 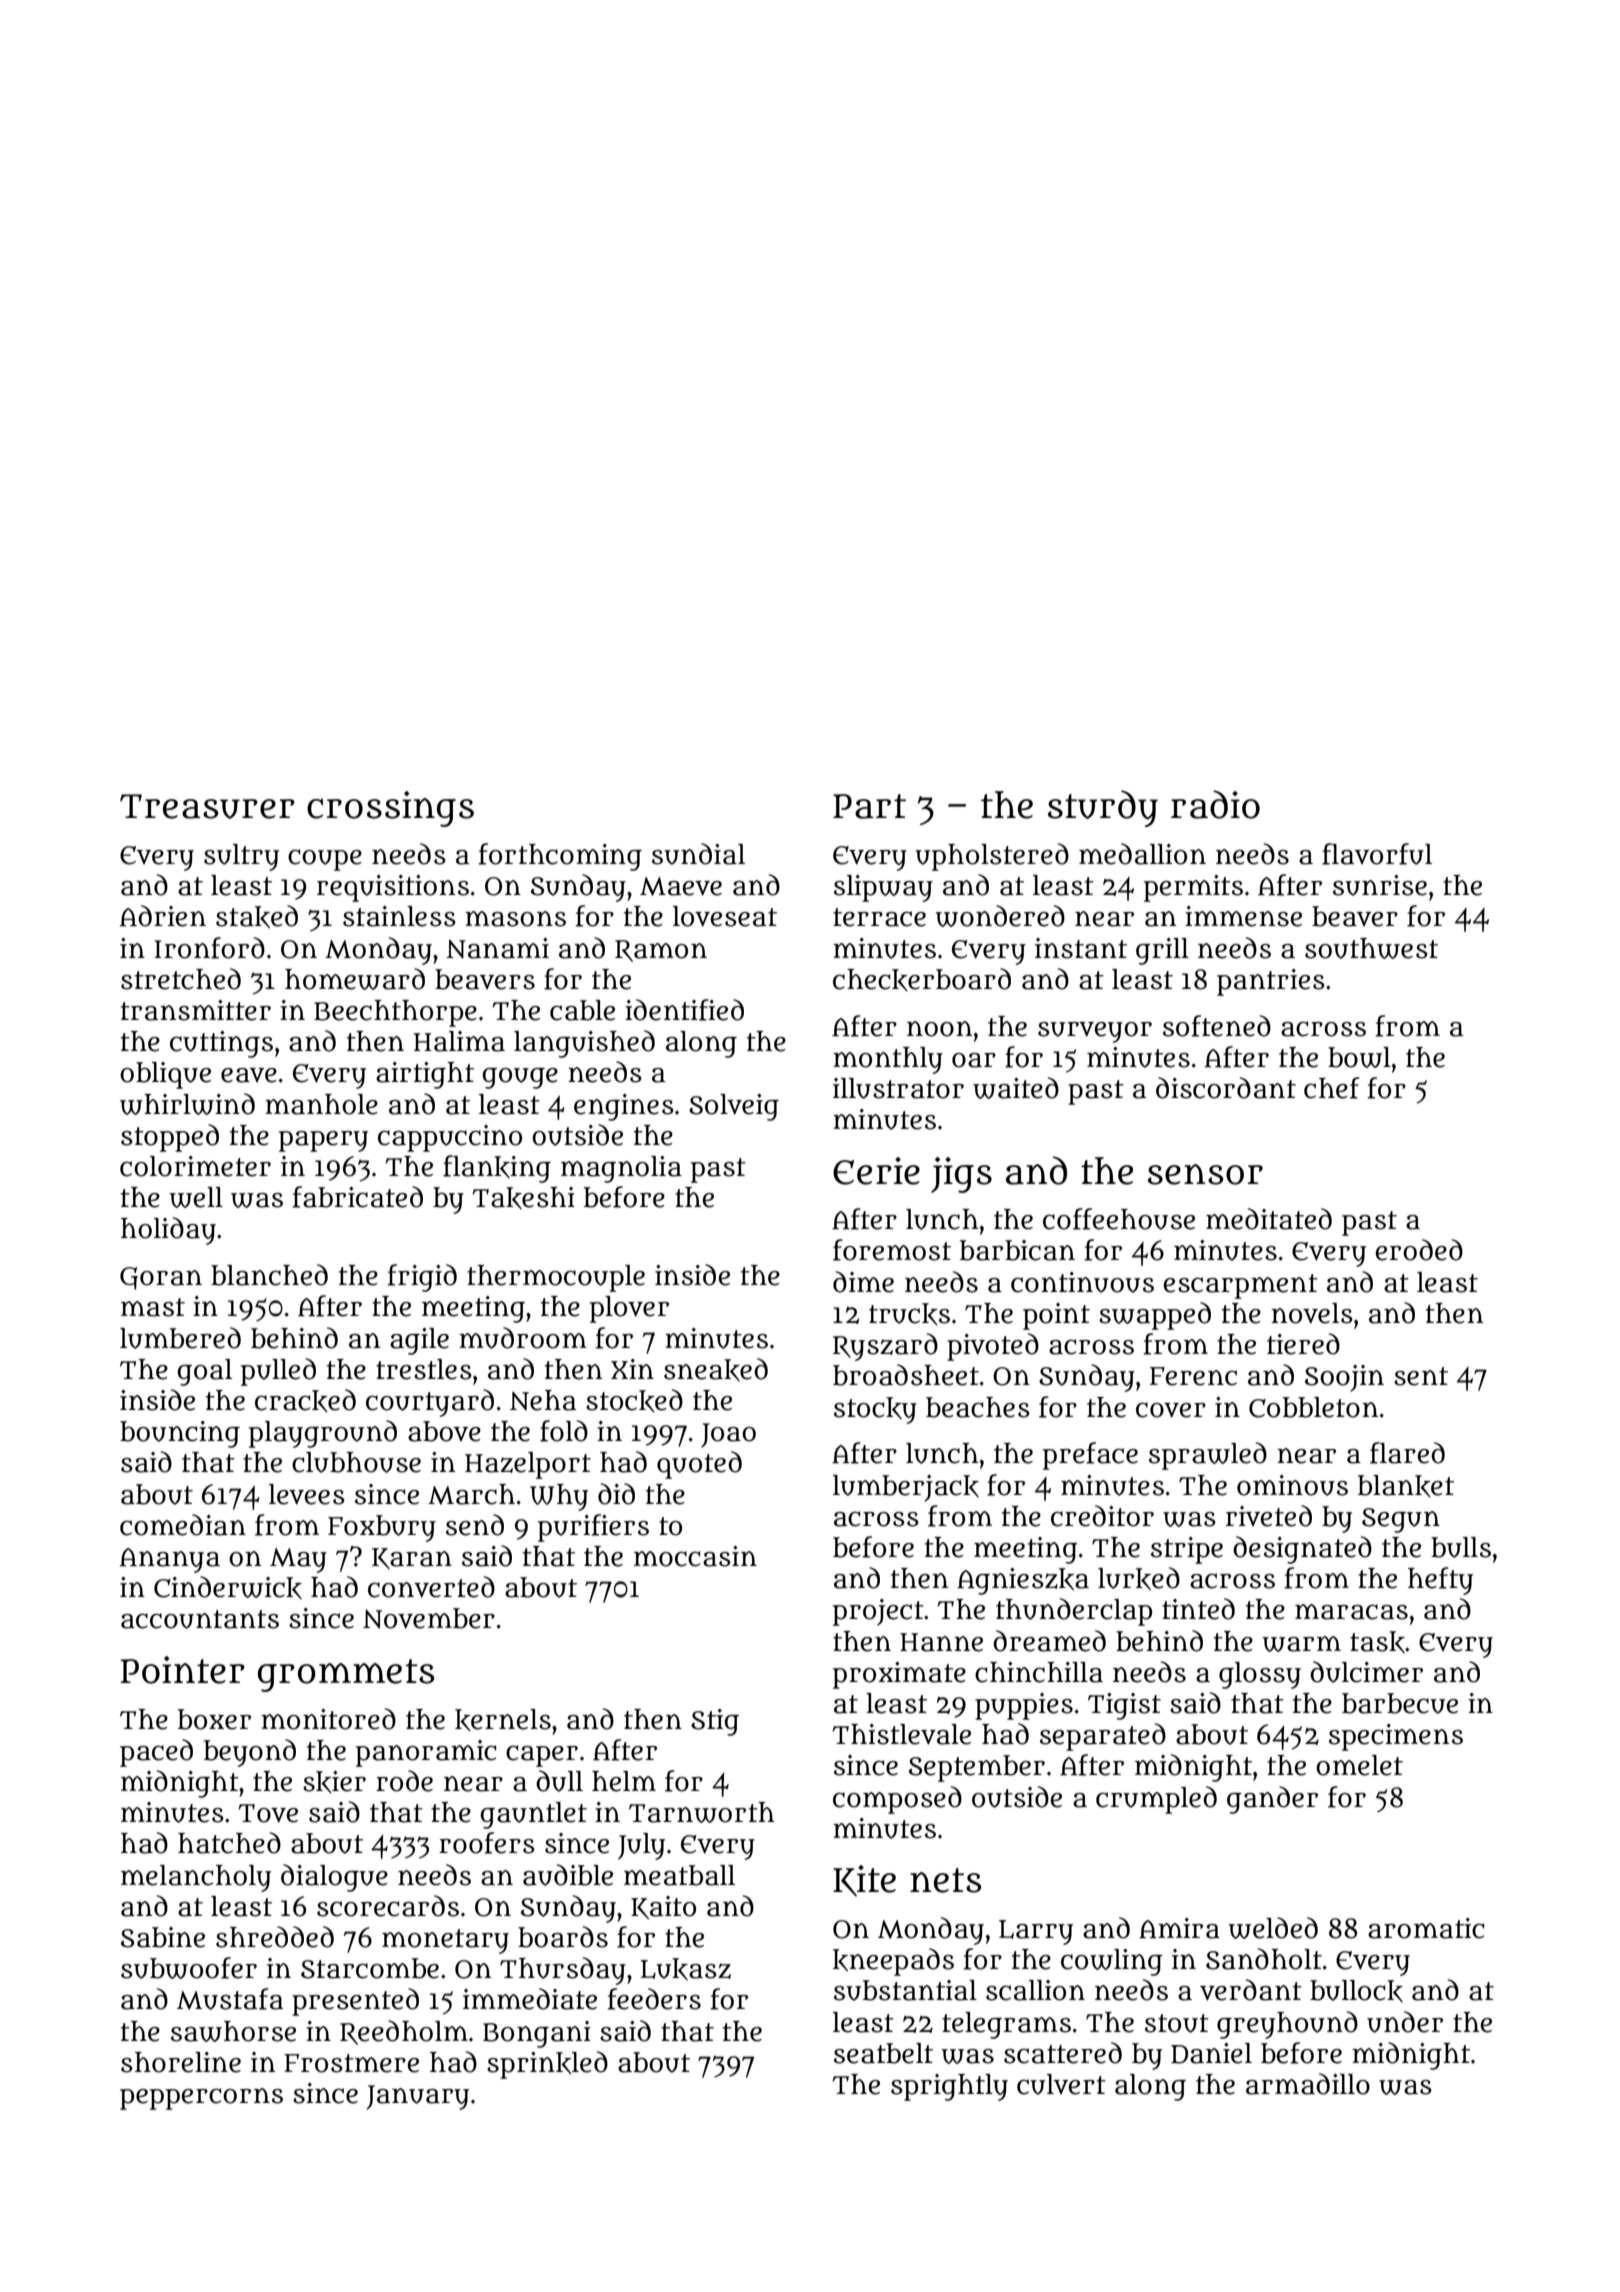 I want to click on Ironford, so click(x=209, y=948).
